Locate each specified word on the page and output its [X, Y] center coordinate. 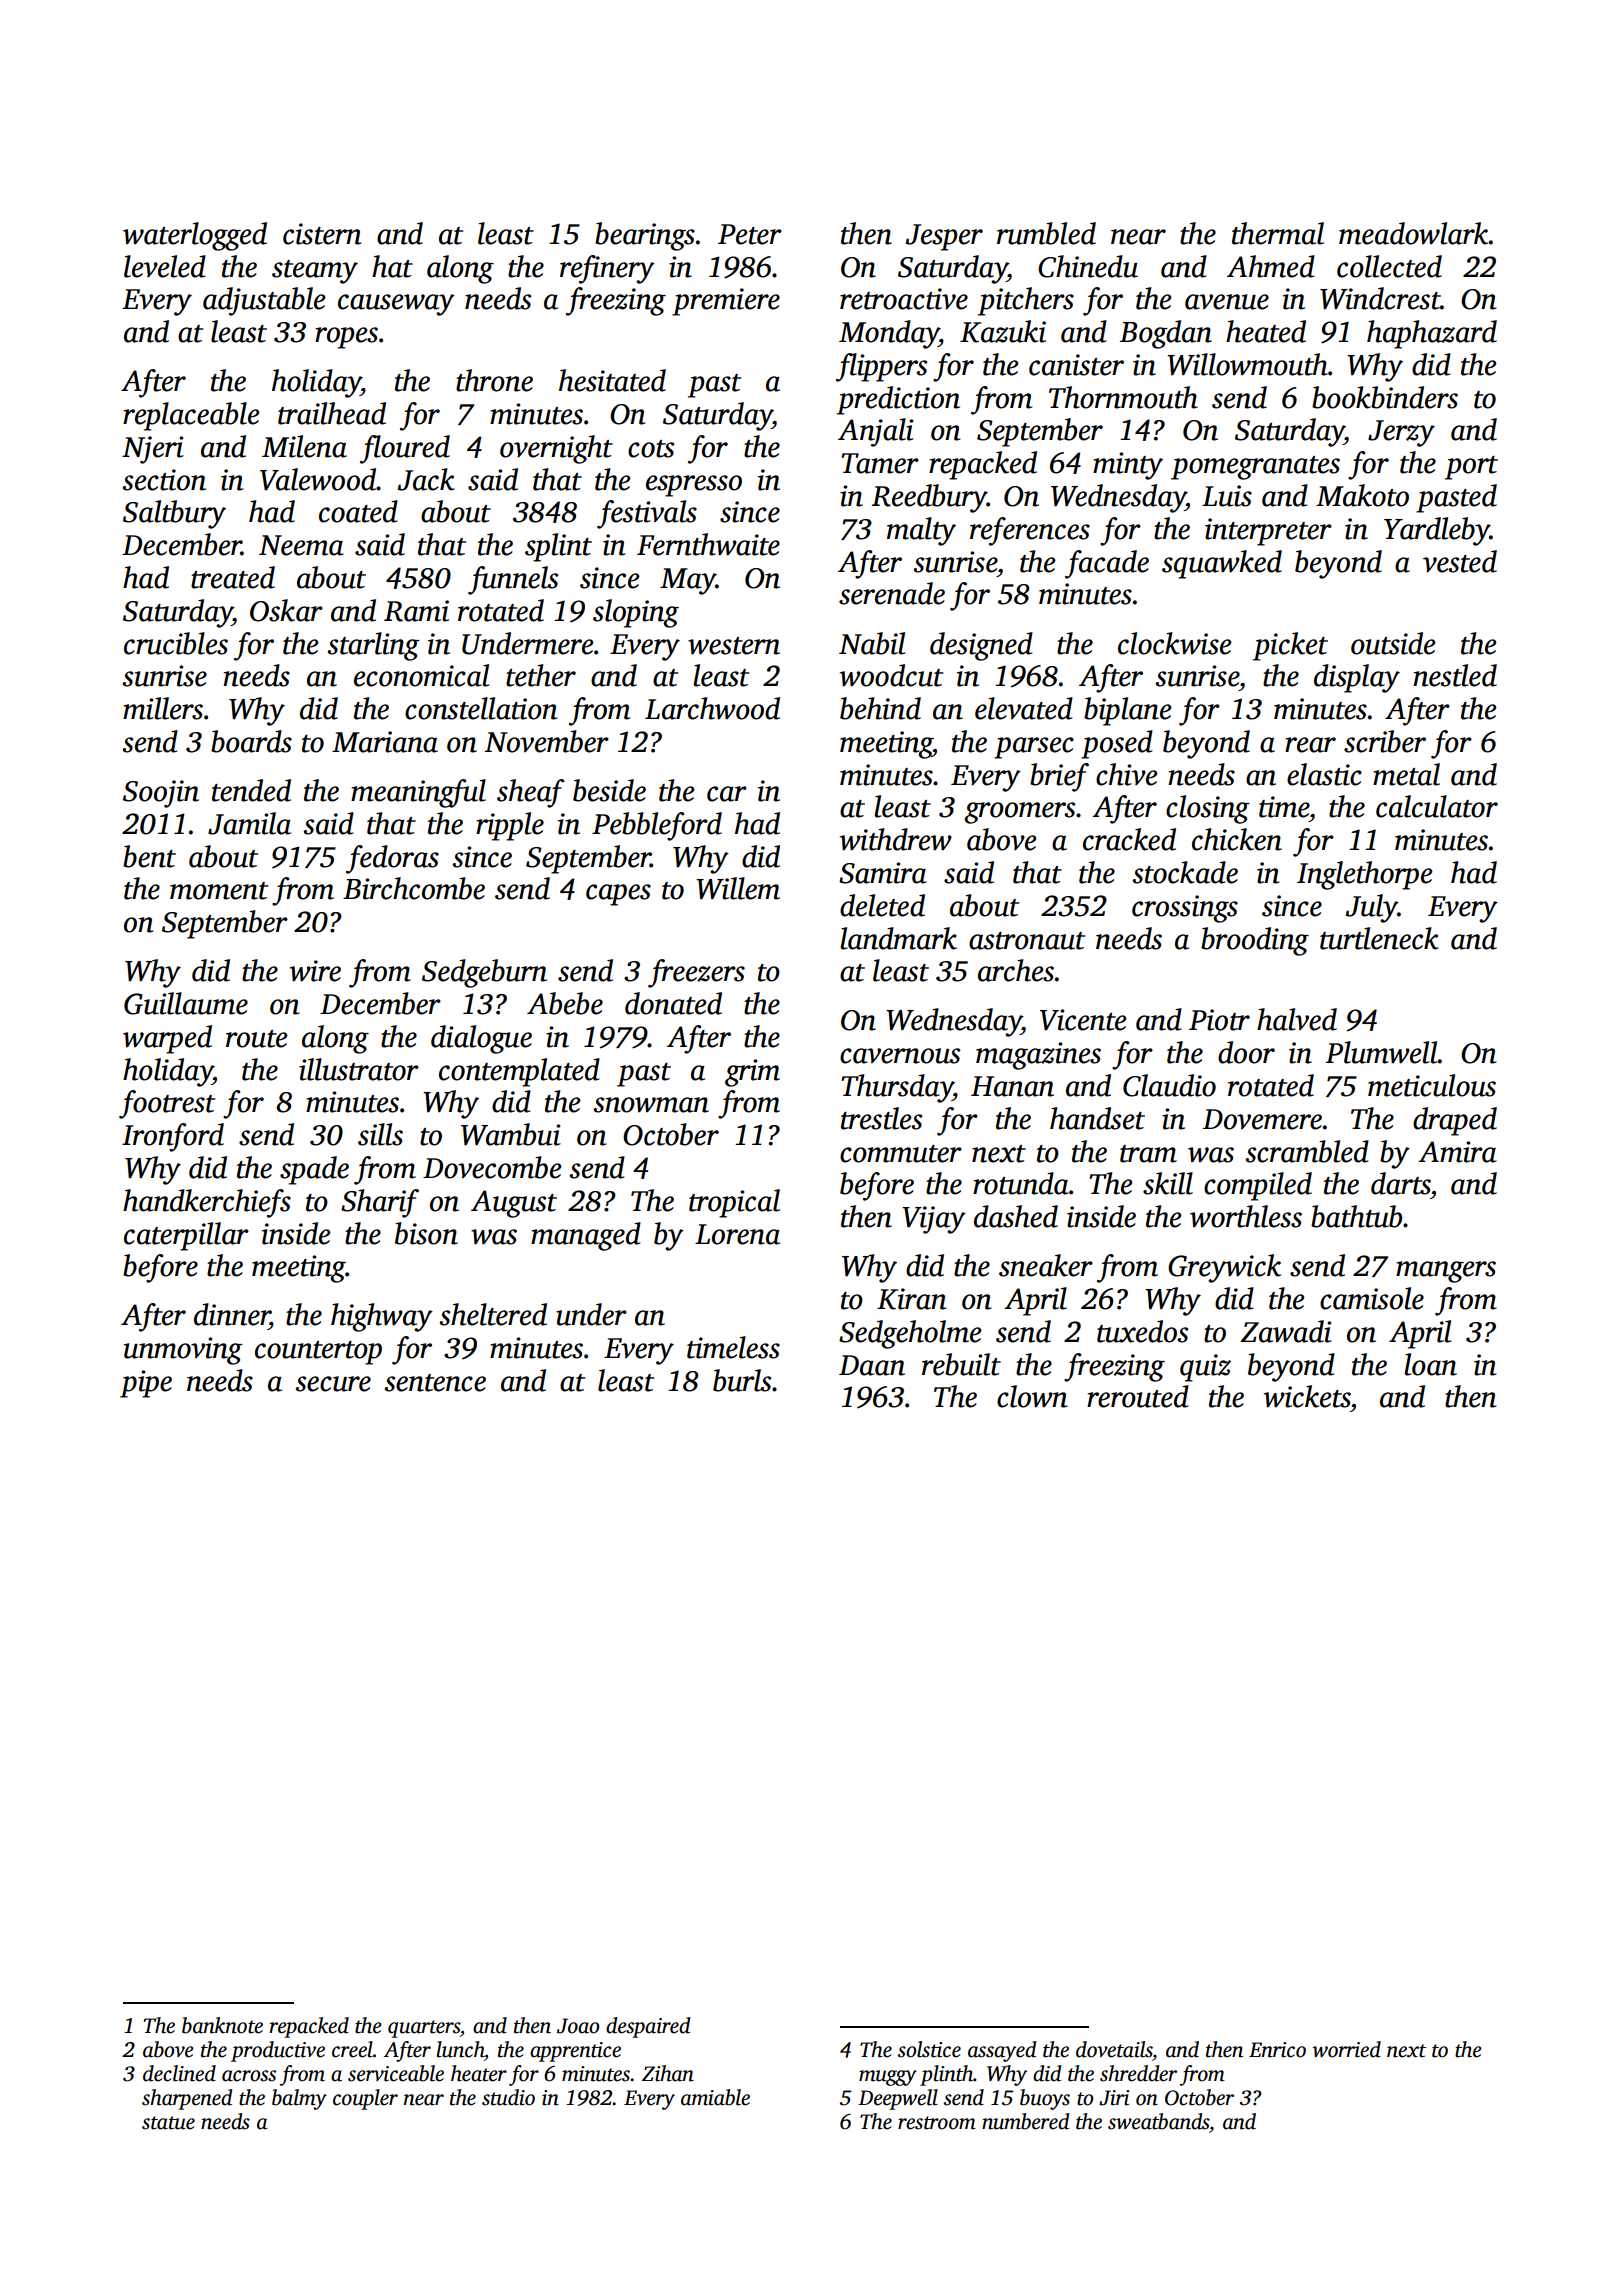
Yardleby [1437, 531]
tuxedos [1142, 1331]
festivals [647, 514]
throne [494, 380]
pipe [146, 1384]
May [688, 581]
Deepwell [898, 2099]
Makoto [1362, 495]
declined [179, 2073]
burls [742, 1380]
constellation [481, 708]
